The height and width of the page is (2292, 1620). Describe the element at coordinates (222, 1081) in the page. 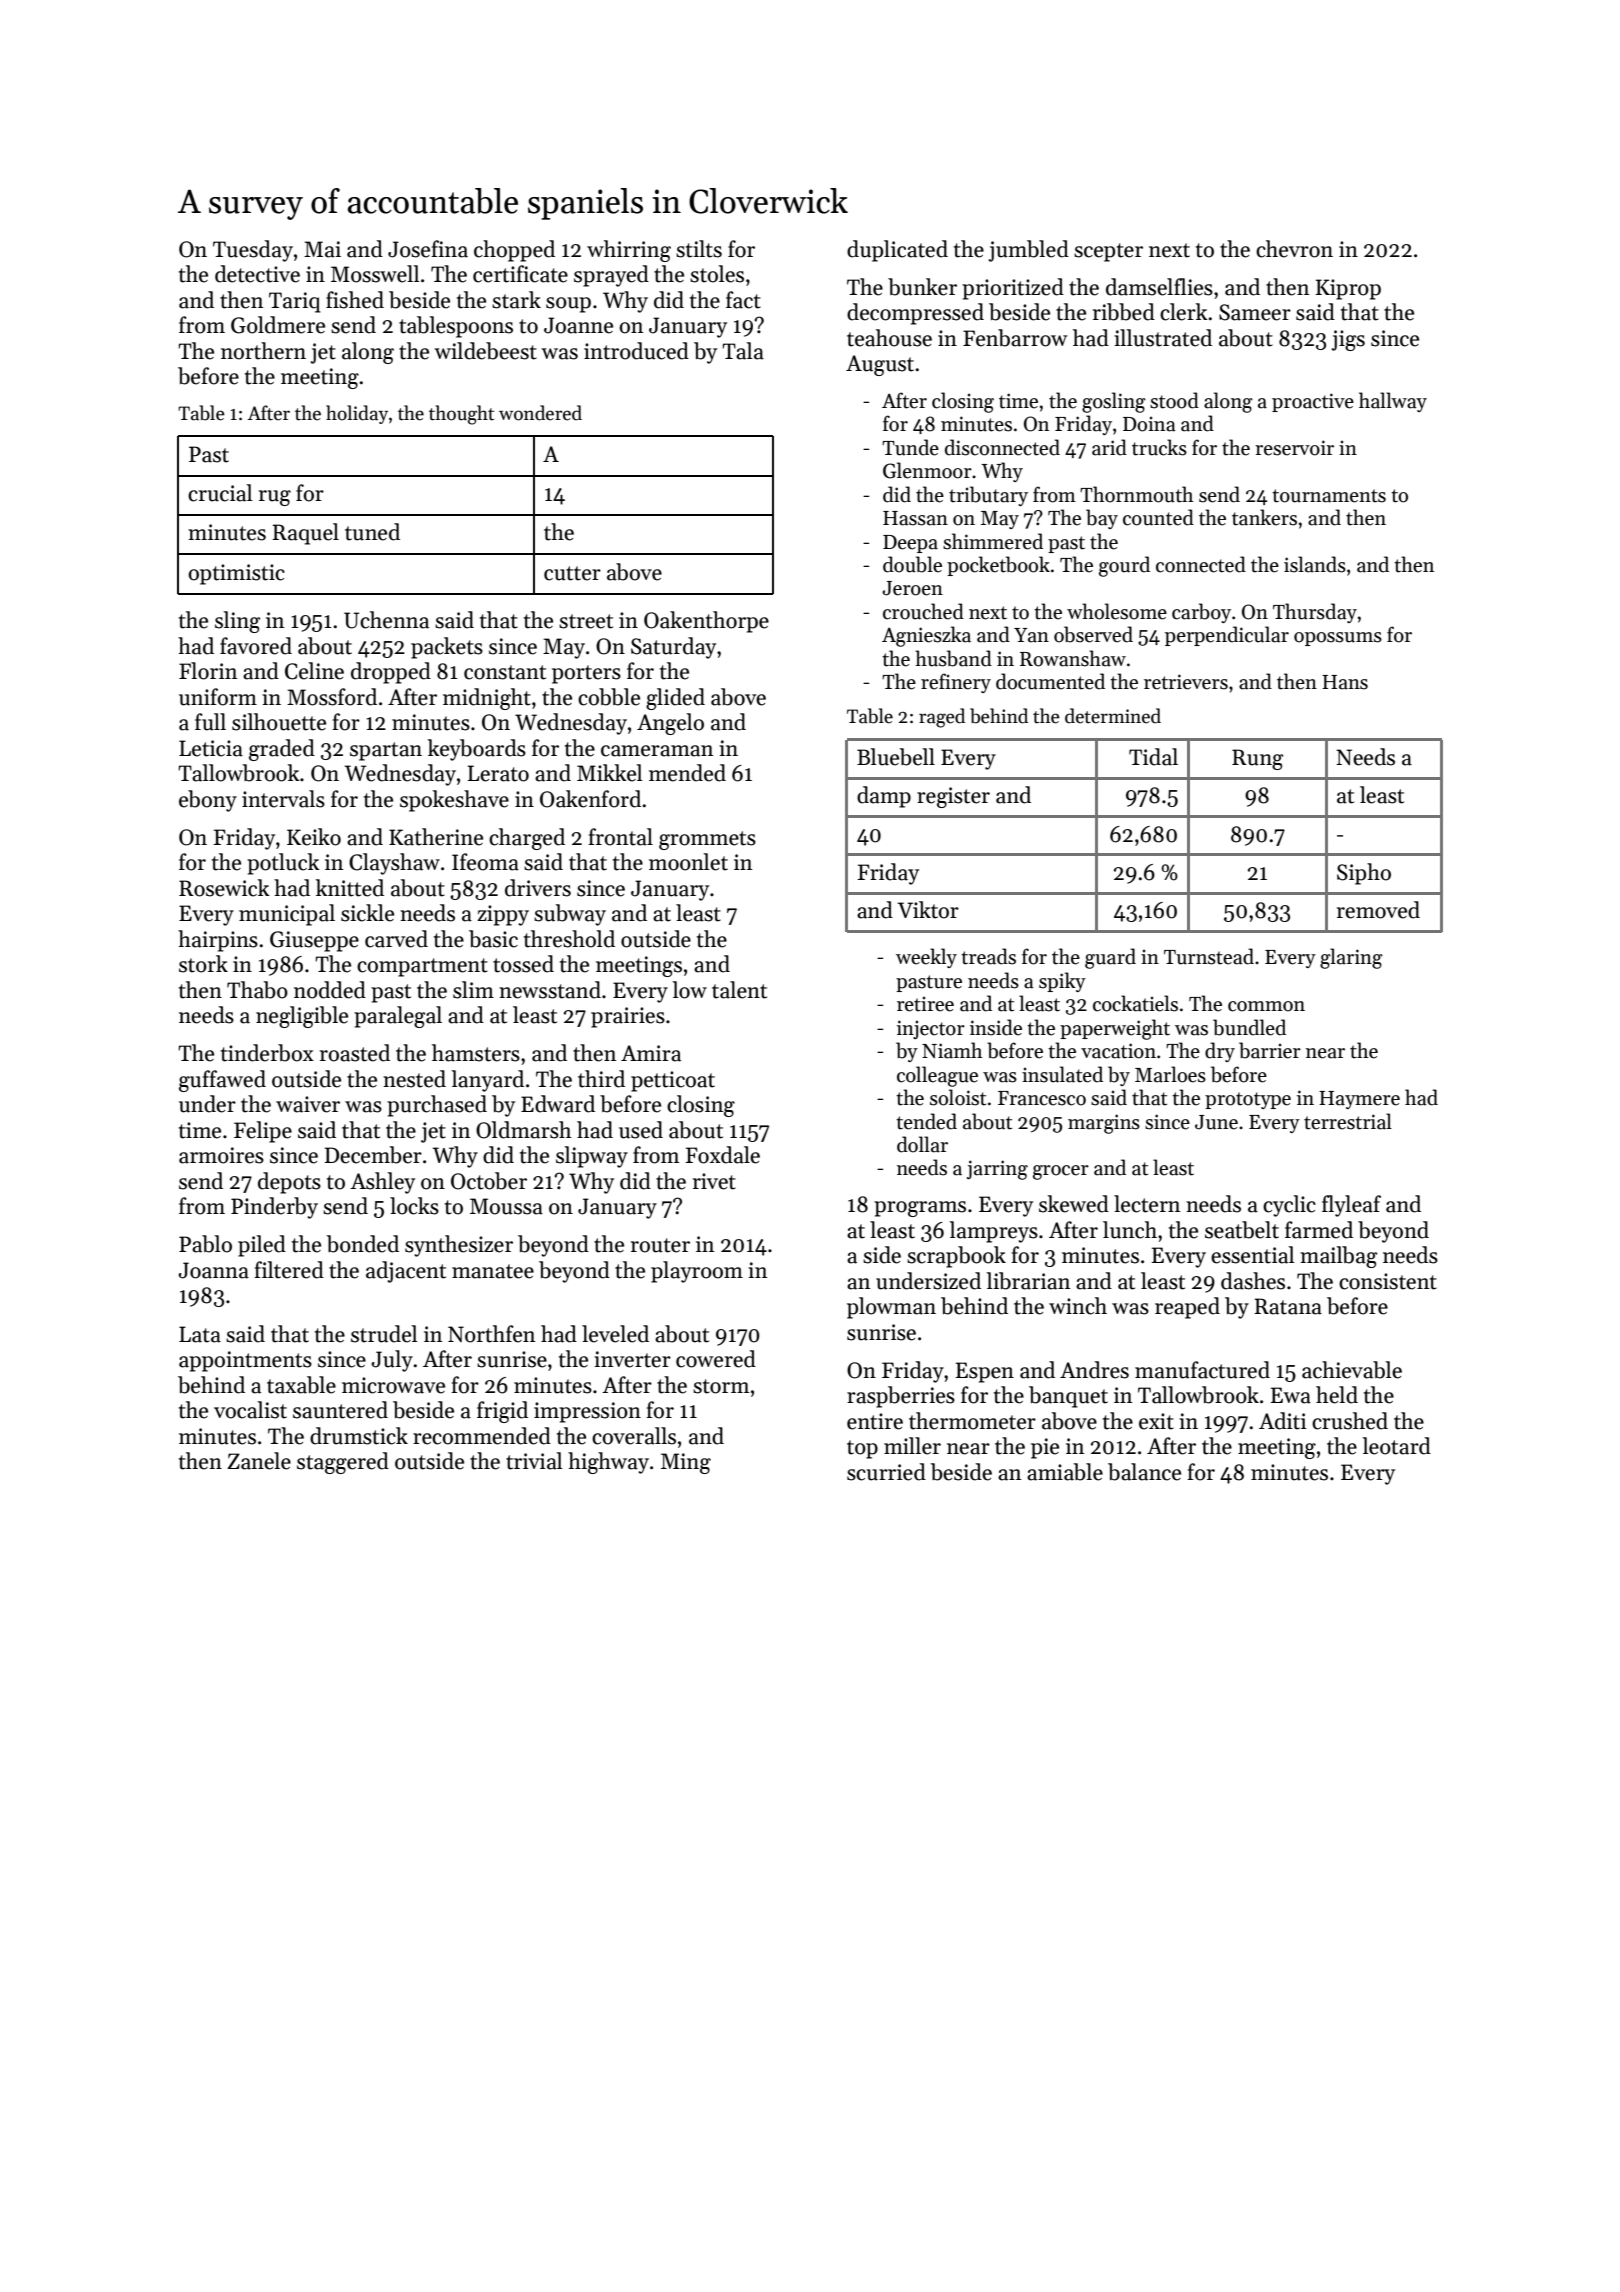

I see `guffawed` at that location.
